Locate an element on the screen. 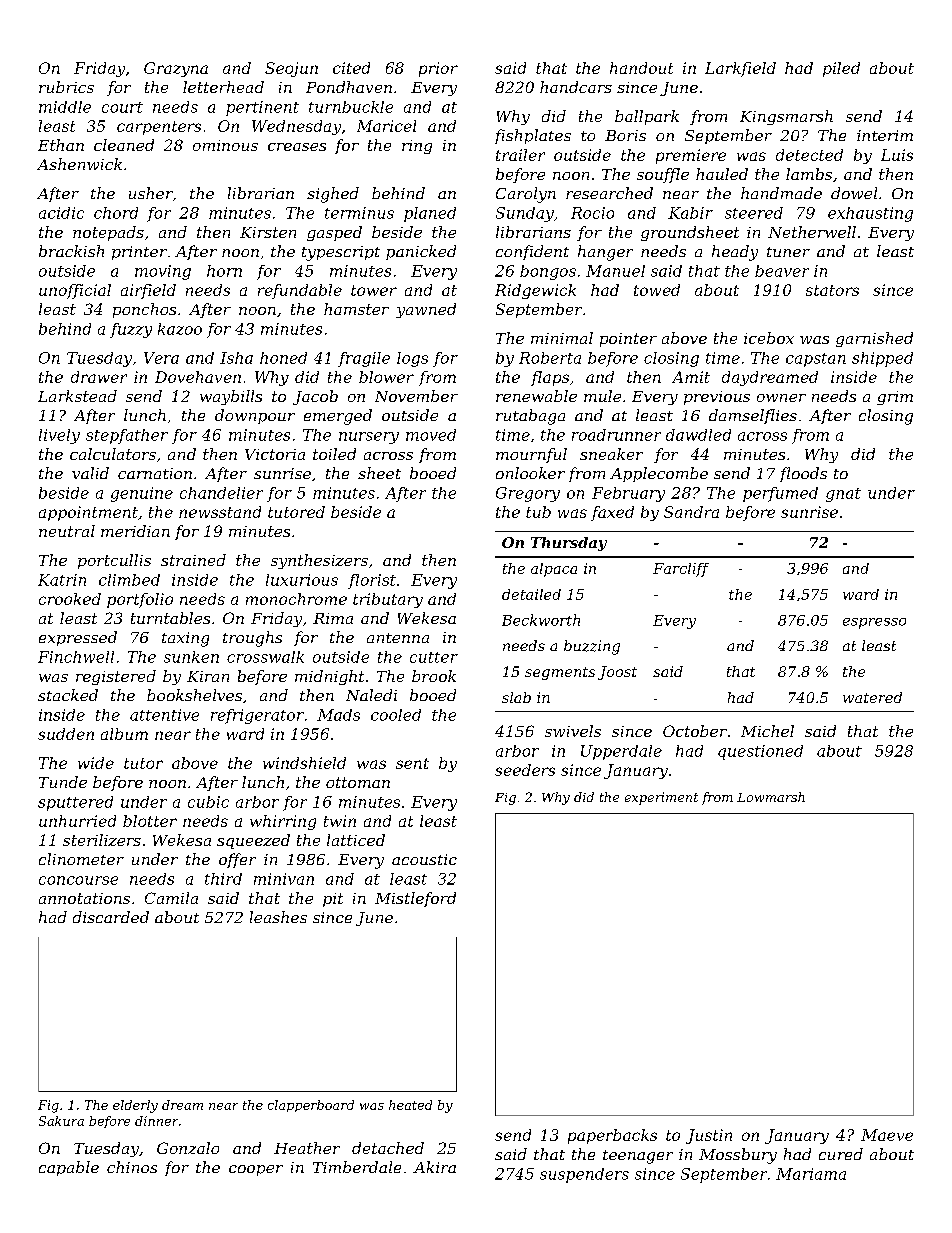 The width and height of the screenshot is (952, 1233). garnished is located at coordinates (874, 339).
